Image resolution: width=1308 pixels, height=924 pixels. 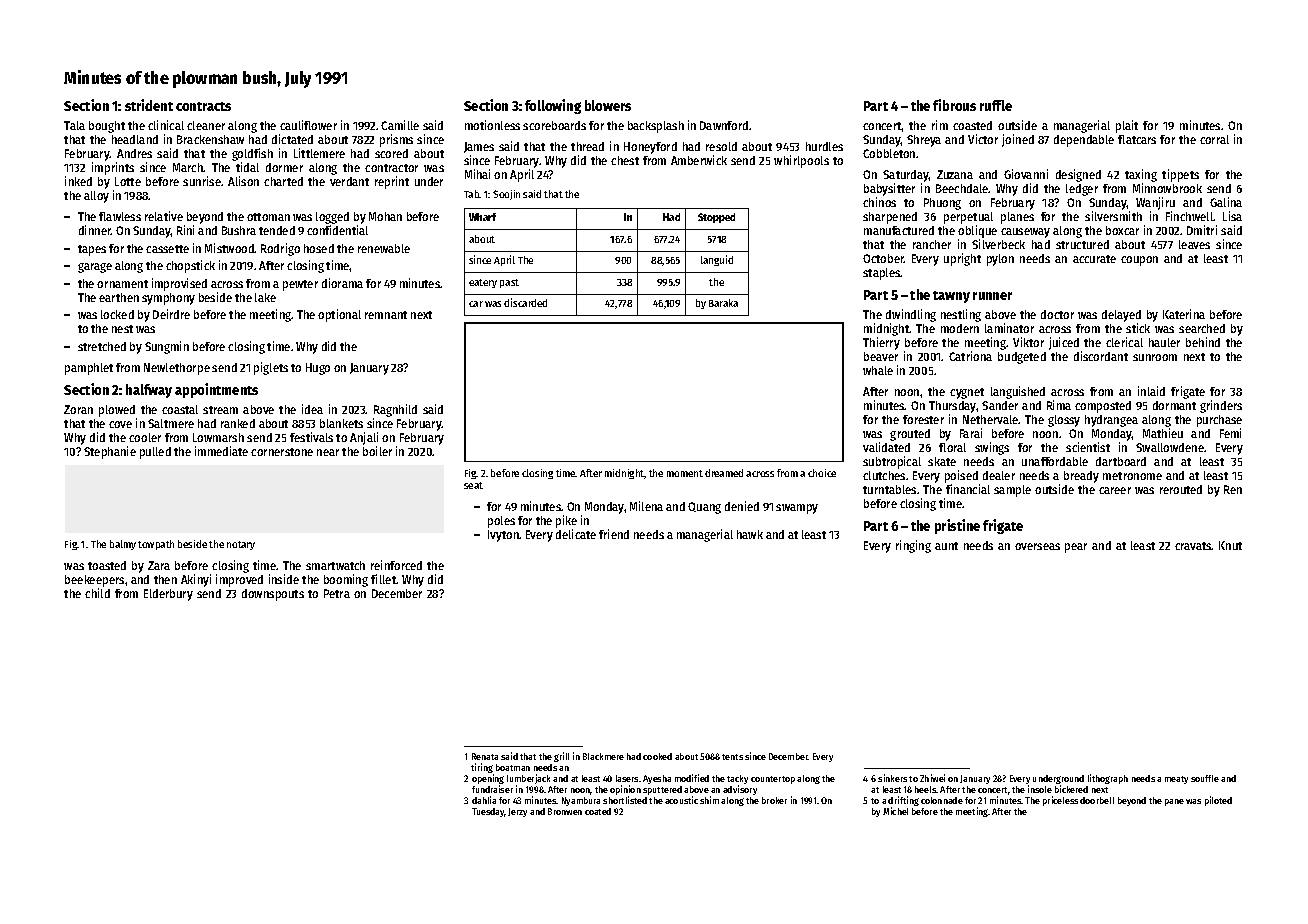 What do you see at coordinates (337, 593) in the screenshot?
I see `Petra` at bounding box center [337, 593].
